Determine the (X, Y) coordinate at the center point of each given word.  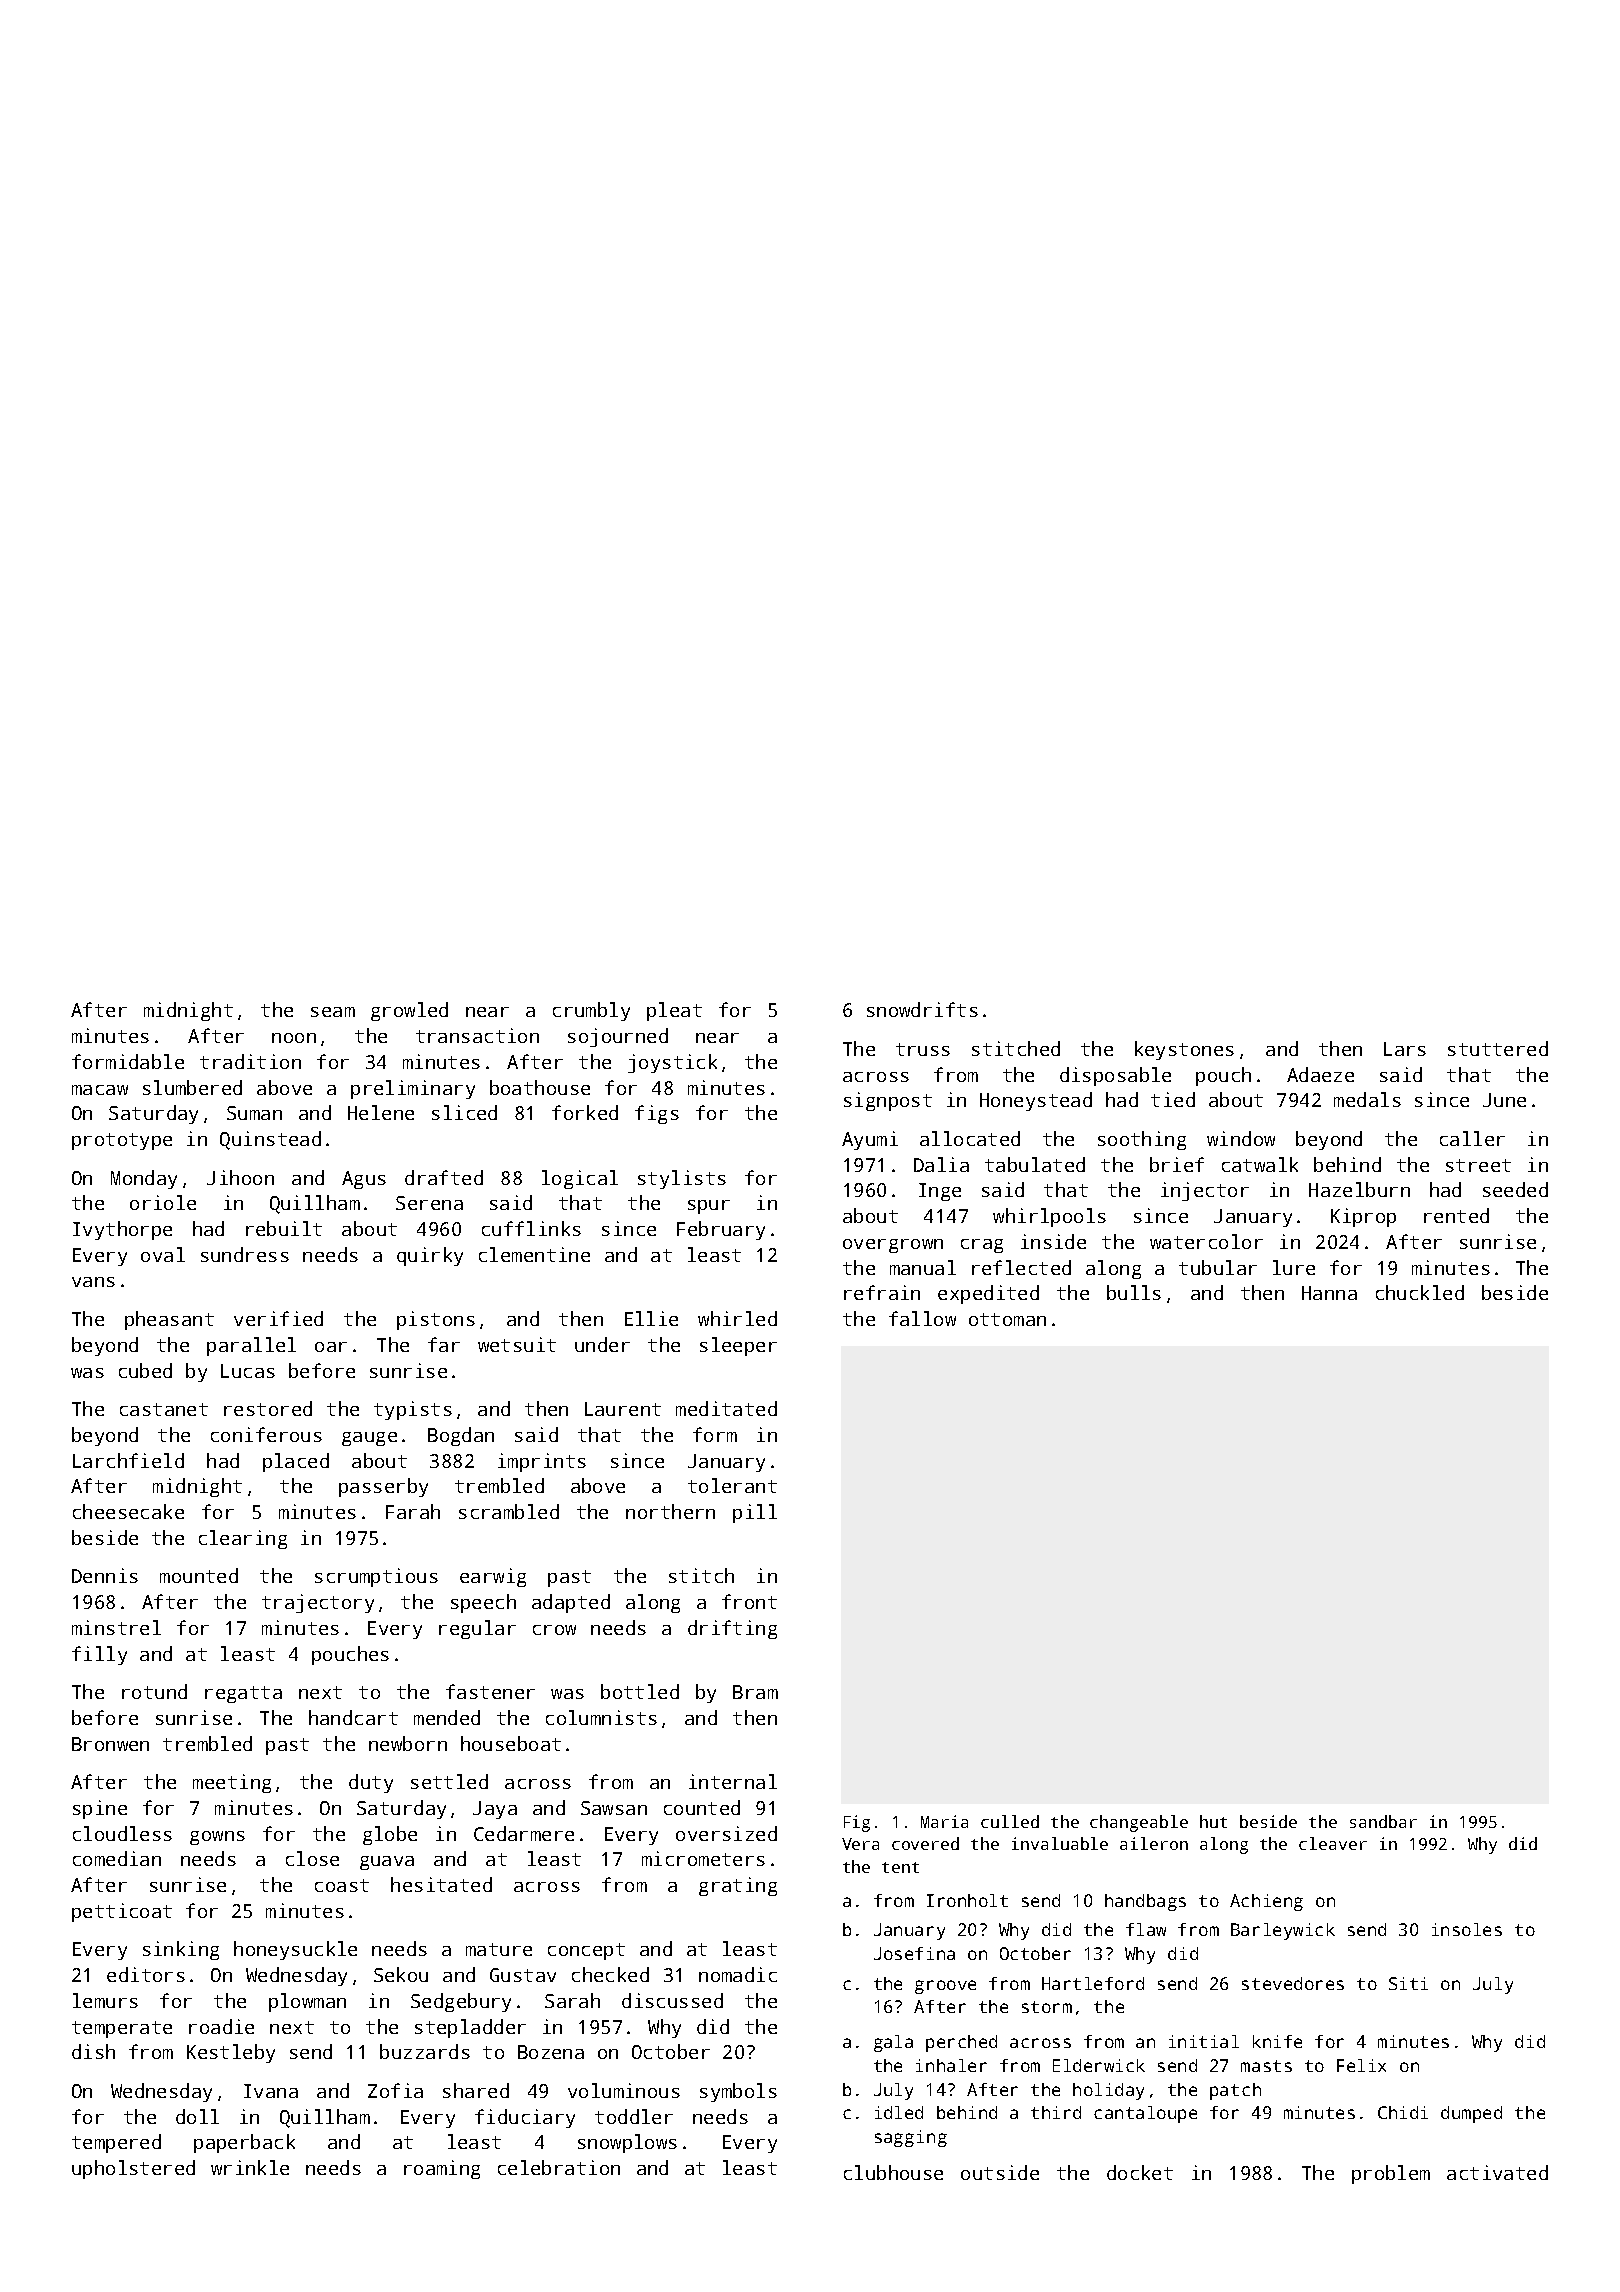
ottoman (1007, 1319)
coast (342, 1885)
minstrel (116, 1627)
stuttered (1498, 1048)
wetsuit (517, 1344)
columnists (601, 1717)
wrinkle (250, 2167)
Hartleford (1093, 1983)
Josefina (914, 1953)
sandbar (1383, 1821)
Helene (381, 1112)
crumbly (591, 1011)
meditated (726, 1408)
